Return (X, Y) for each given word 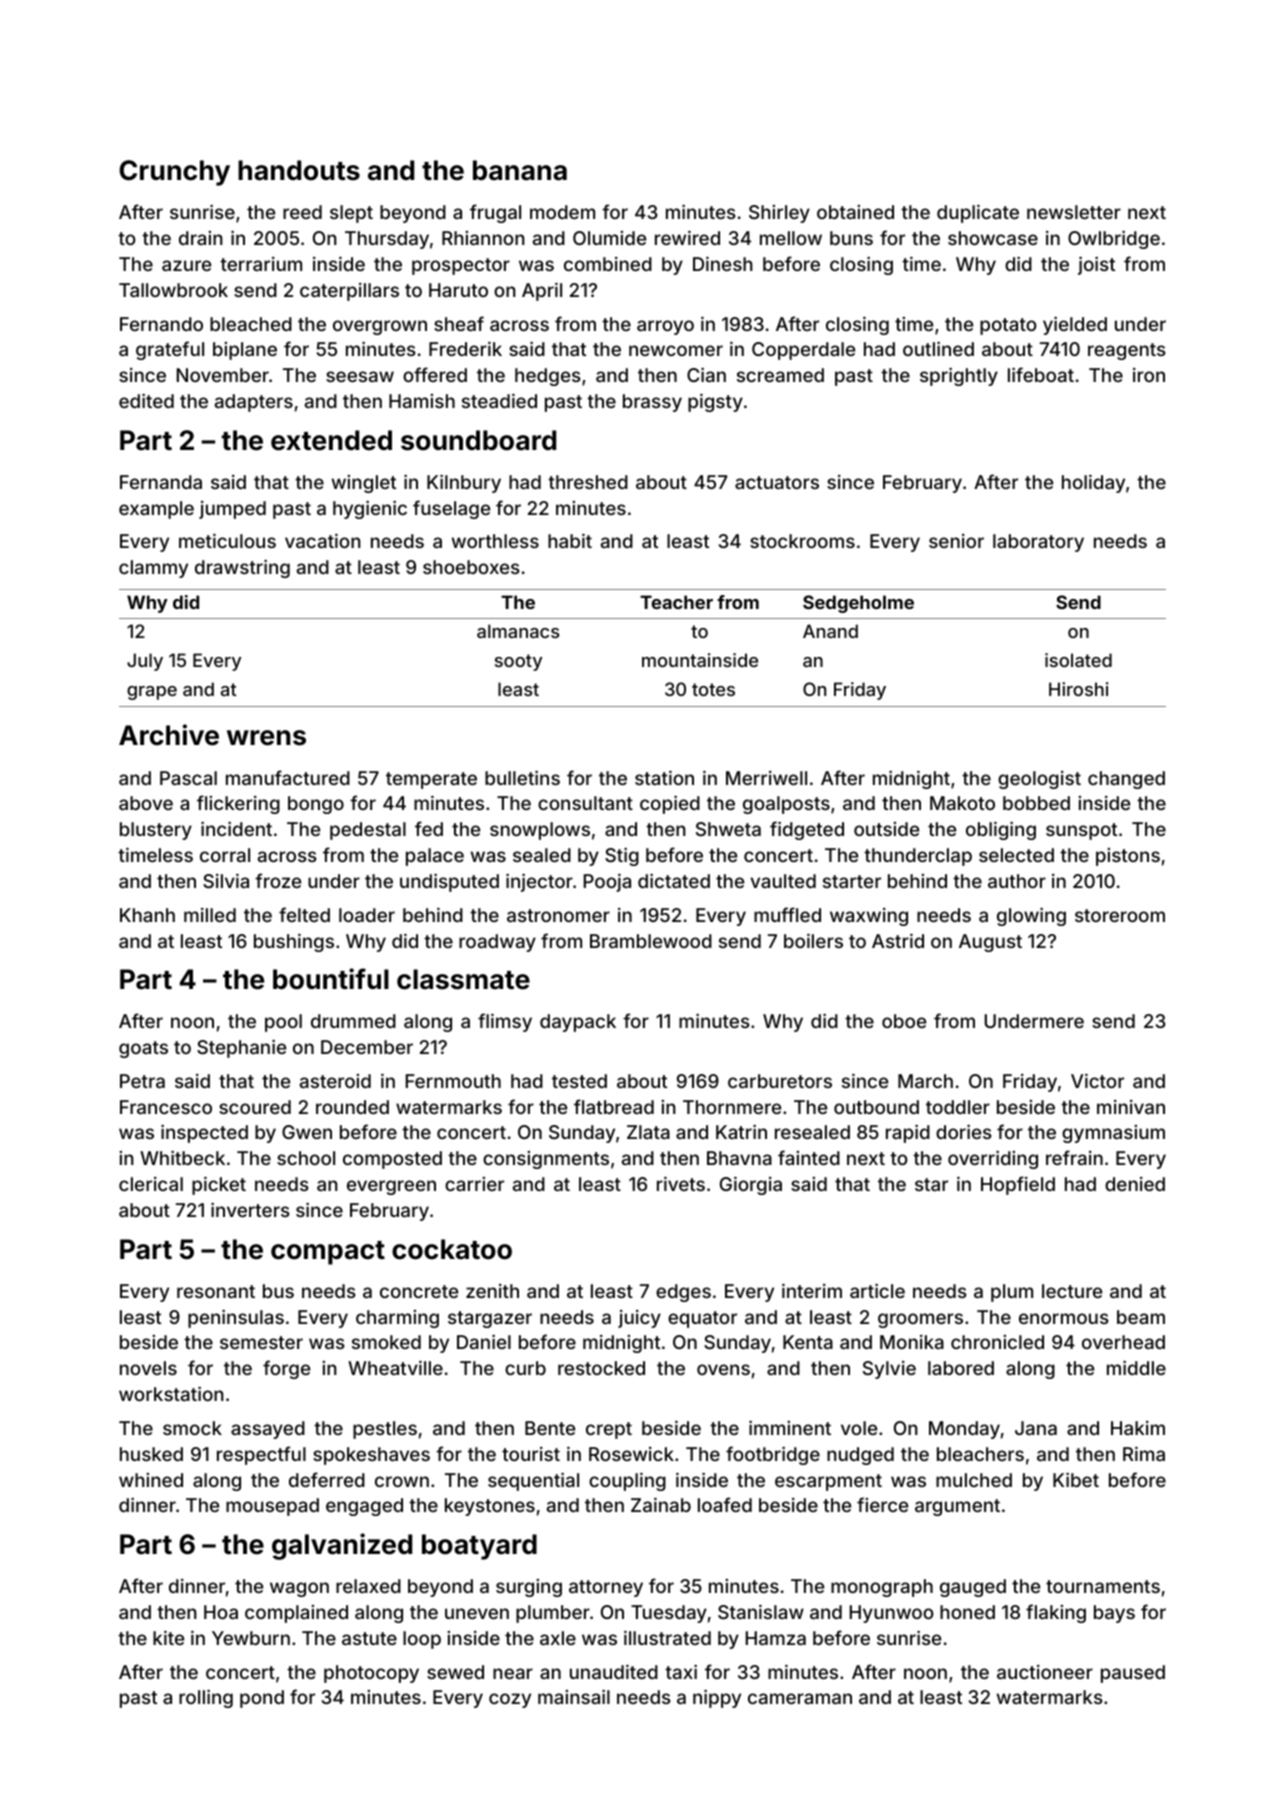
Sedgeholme (858, 604)
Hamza (776, 1638)
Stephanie (241, 1049)
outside (886, 829)
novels (148, 1368)
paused (1133, 1674)
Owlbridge (1114, 240)
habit (570, 541)
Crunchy (174, 173)
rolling (206, 1699)
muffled (787, 914)
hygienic (370, 510)
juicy (639, 1319)
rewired (687, 238)
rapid (908, 1134)
